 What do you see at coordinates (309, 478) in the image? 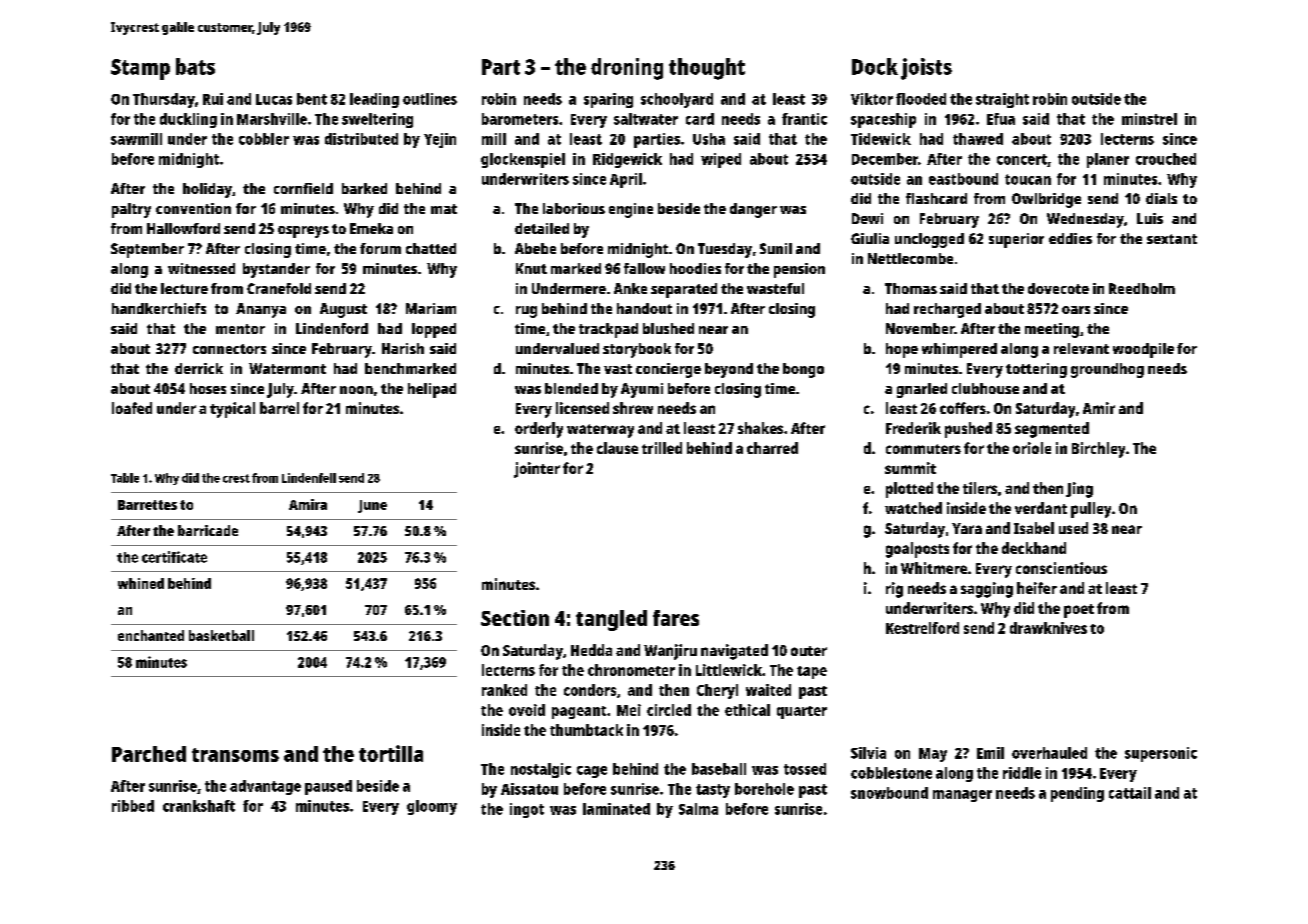
I see `Lindenfell` at bounding box center [309, 478].
